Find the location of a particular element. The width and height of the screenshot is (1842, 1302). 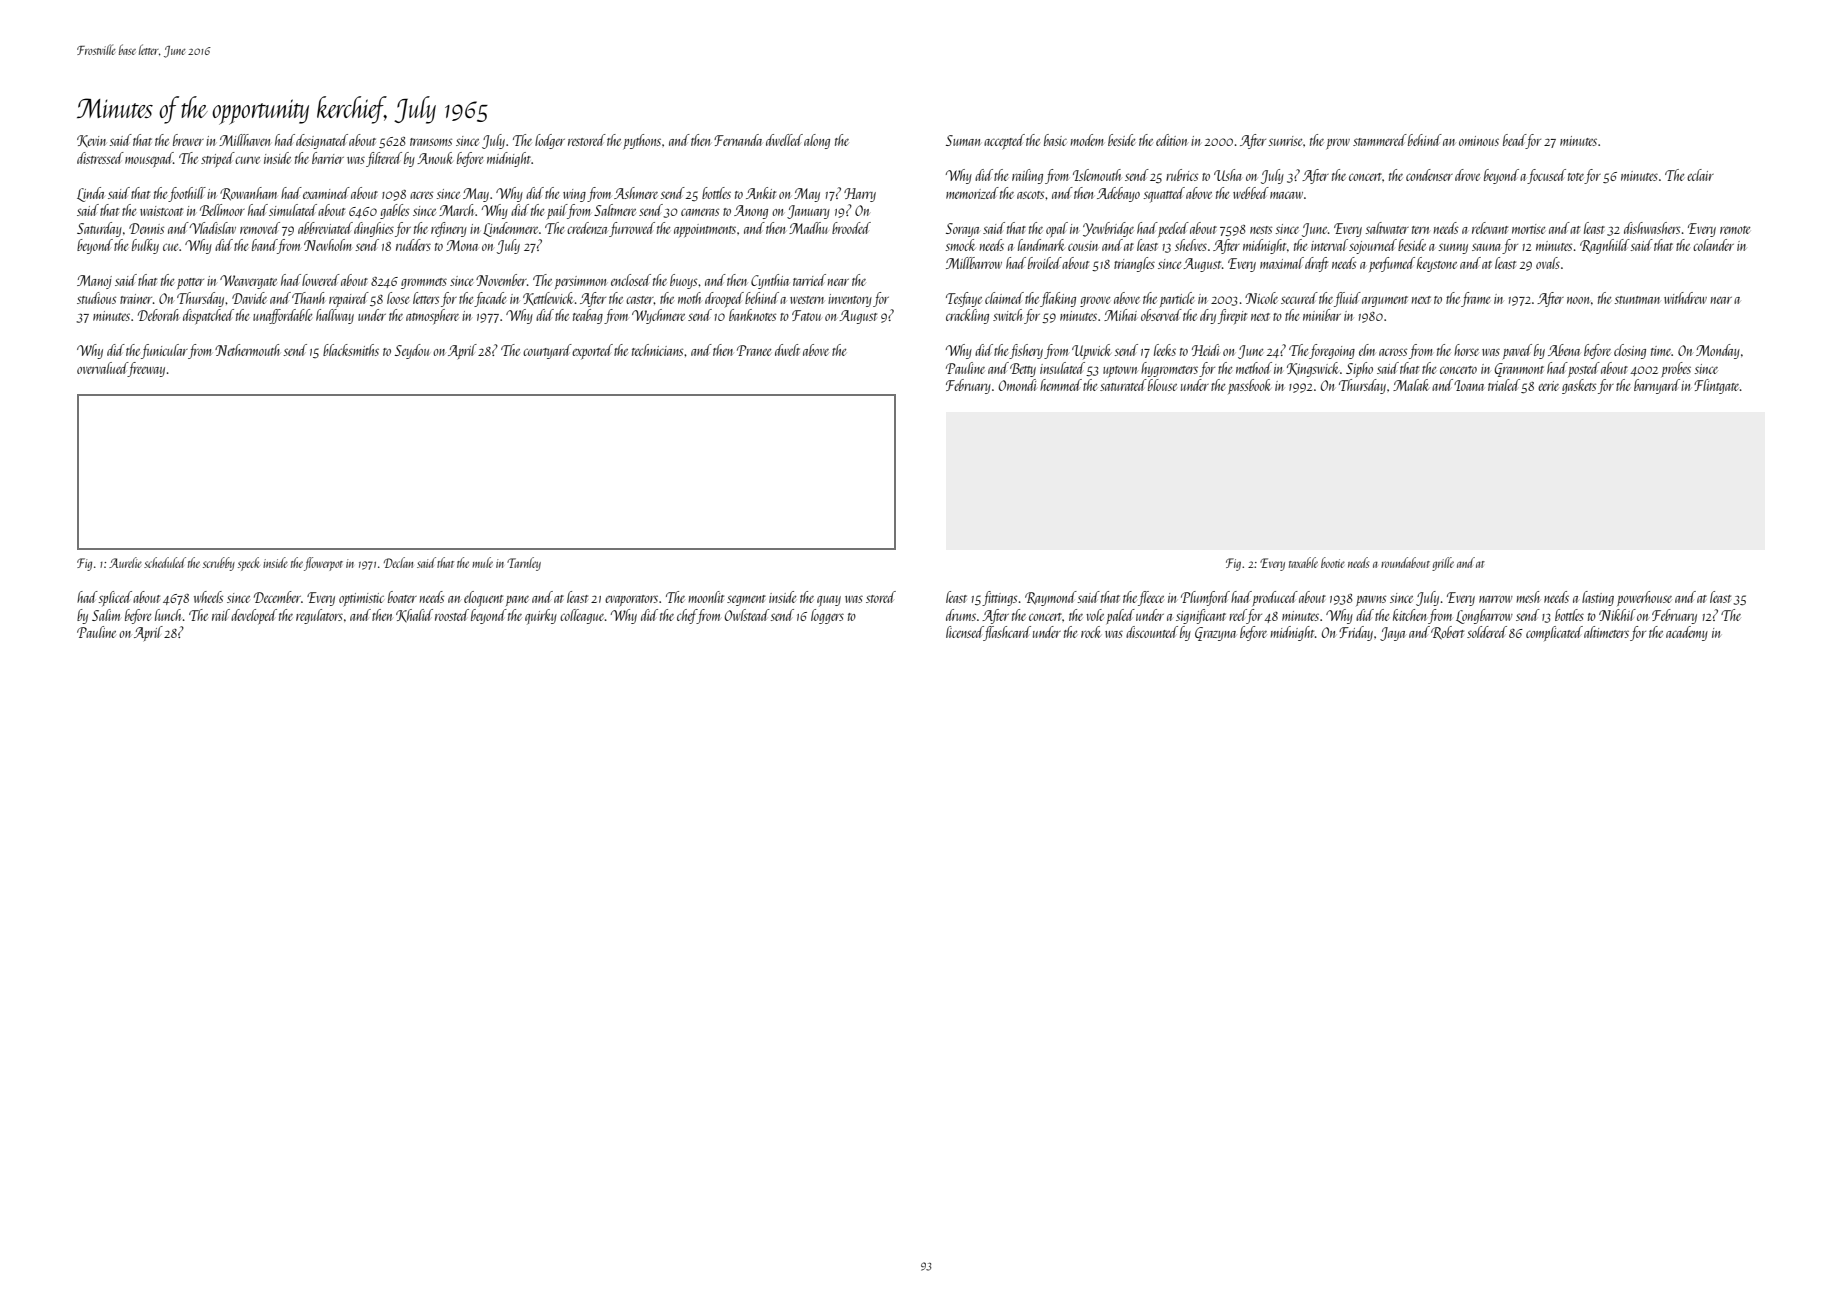

rubrics is located at coordinates (1182, 175).
